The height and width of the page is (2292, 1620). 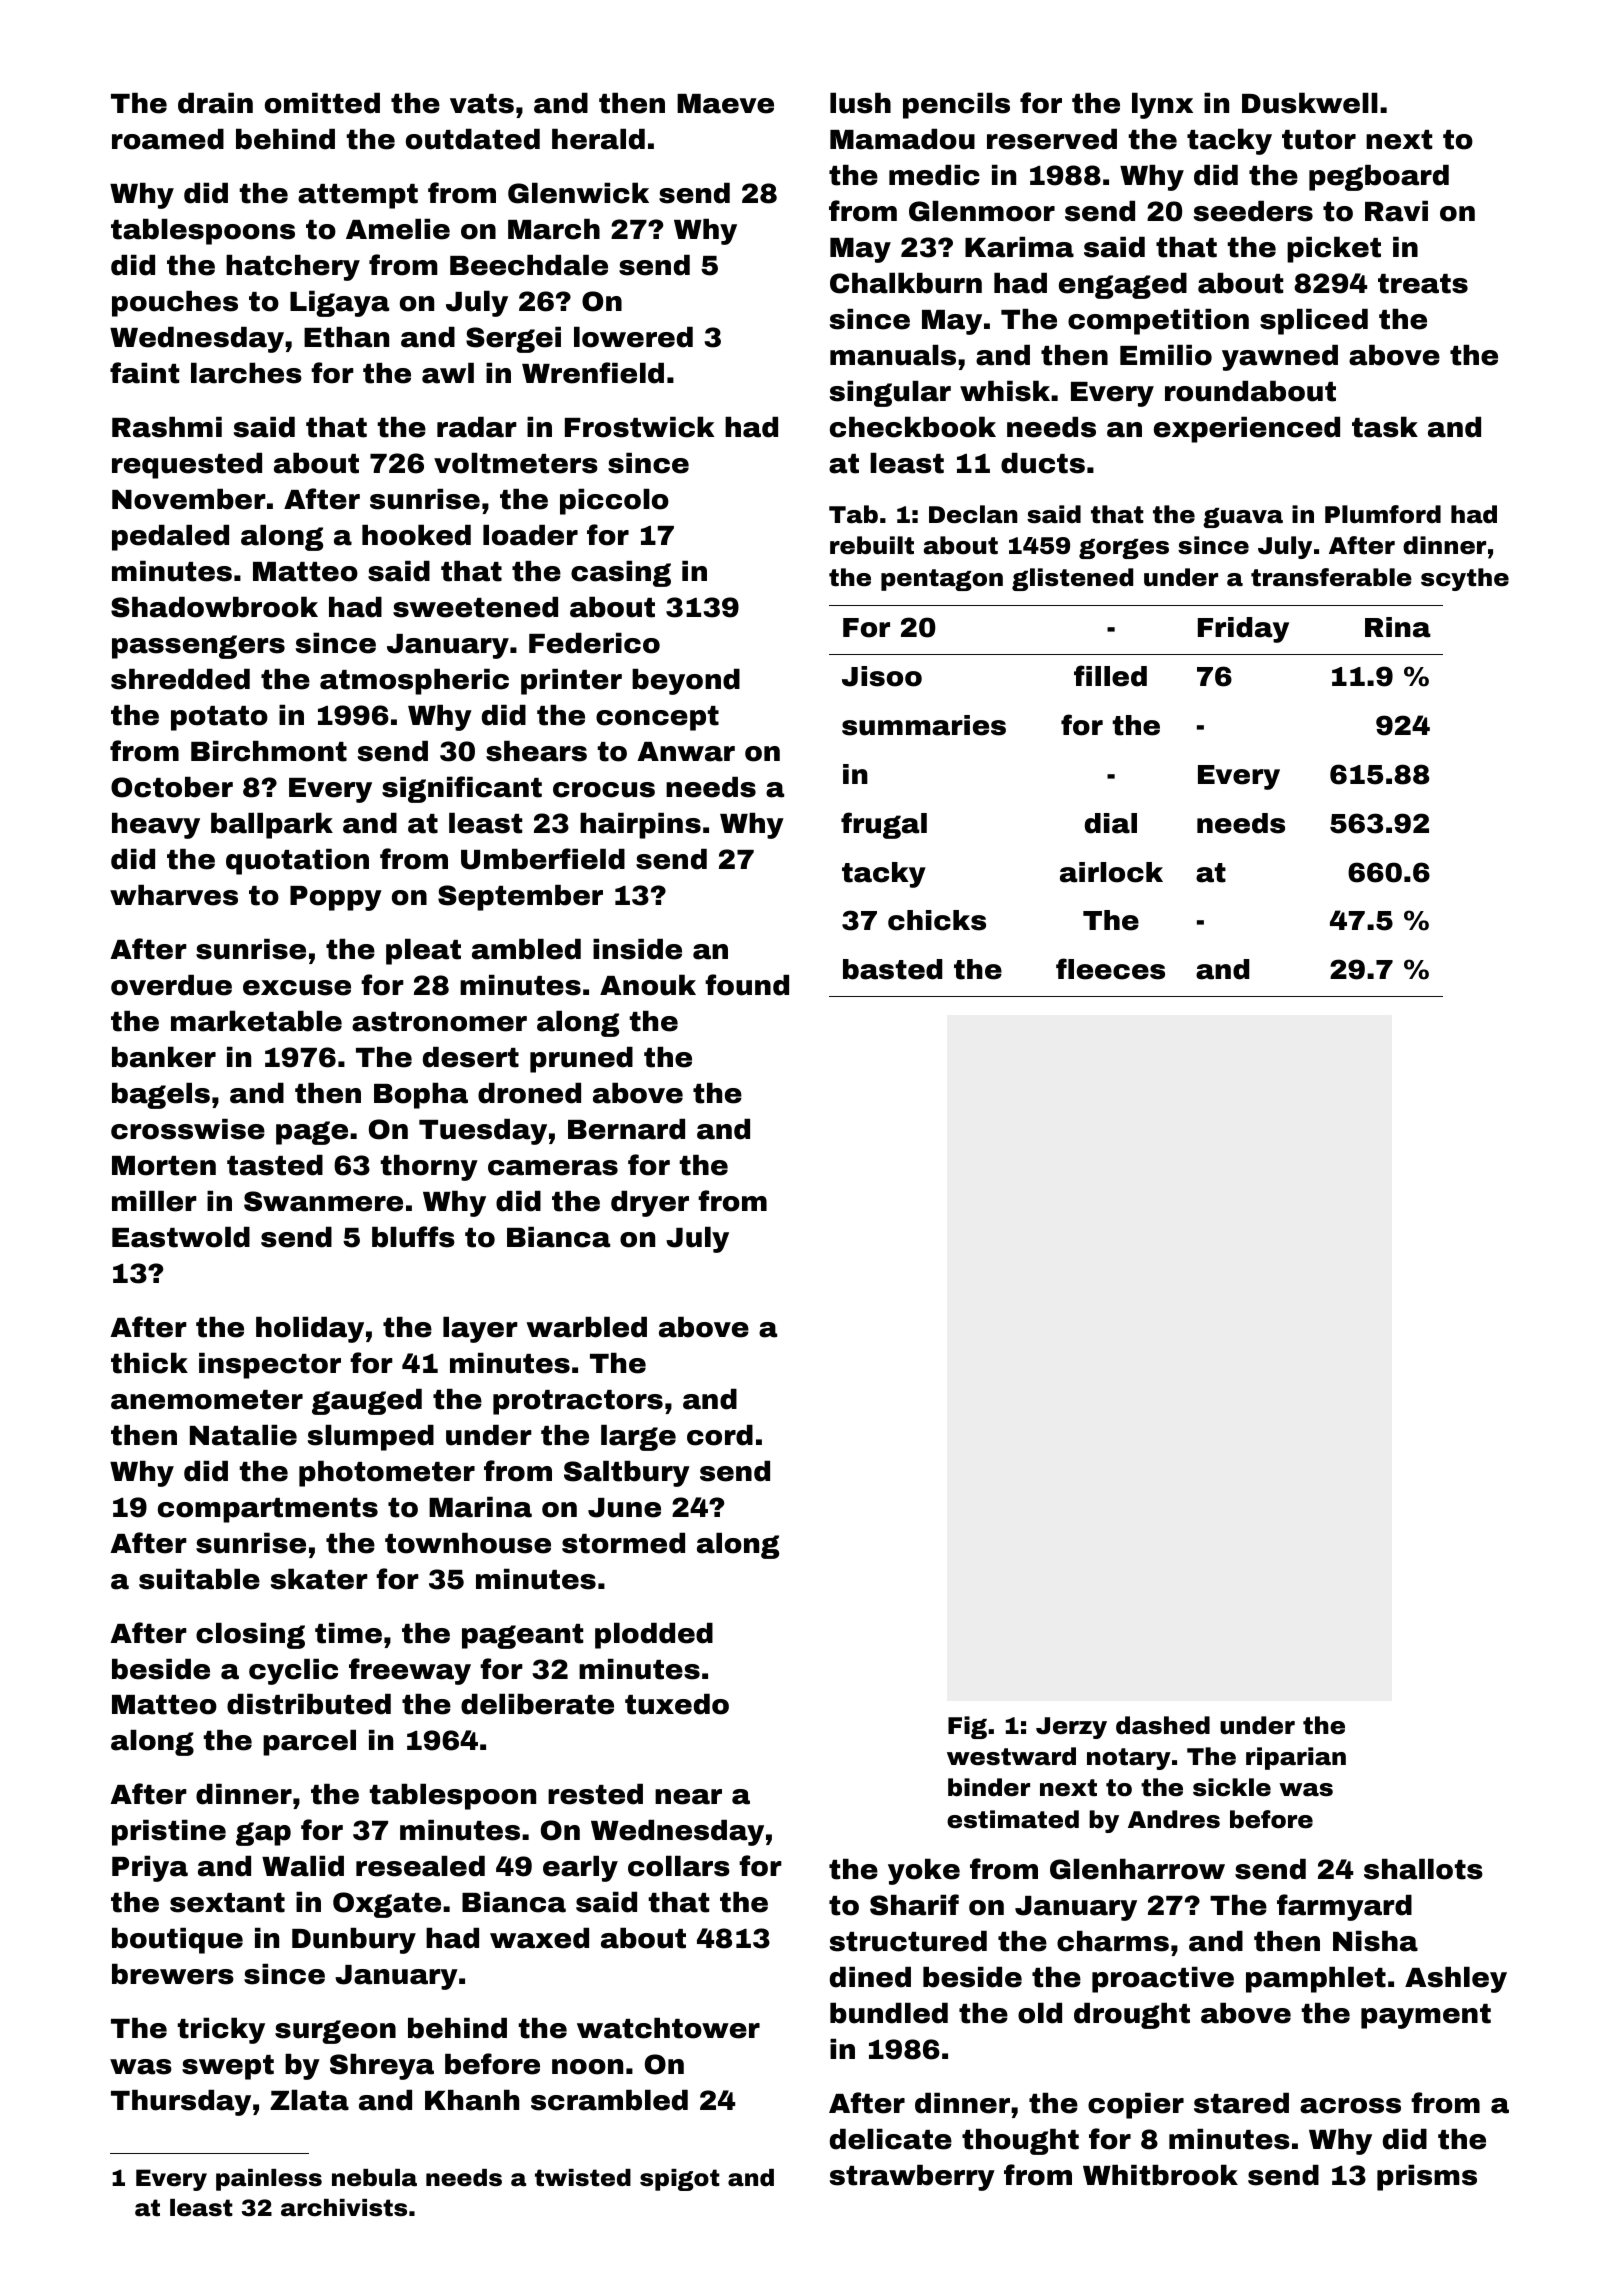 What do you see at coordinates (246, 373) in the page?
I see `larches` at bounding box center [246, 373].
